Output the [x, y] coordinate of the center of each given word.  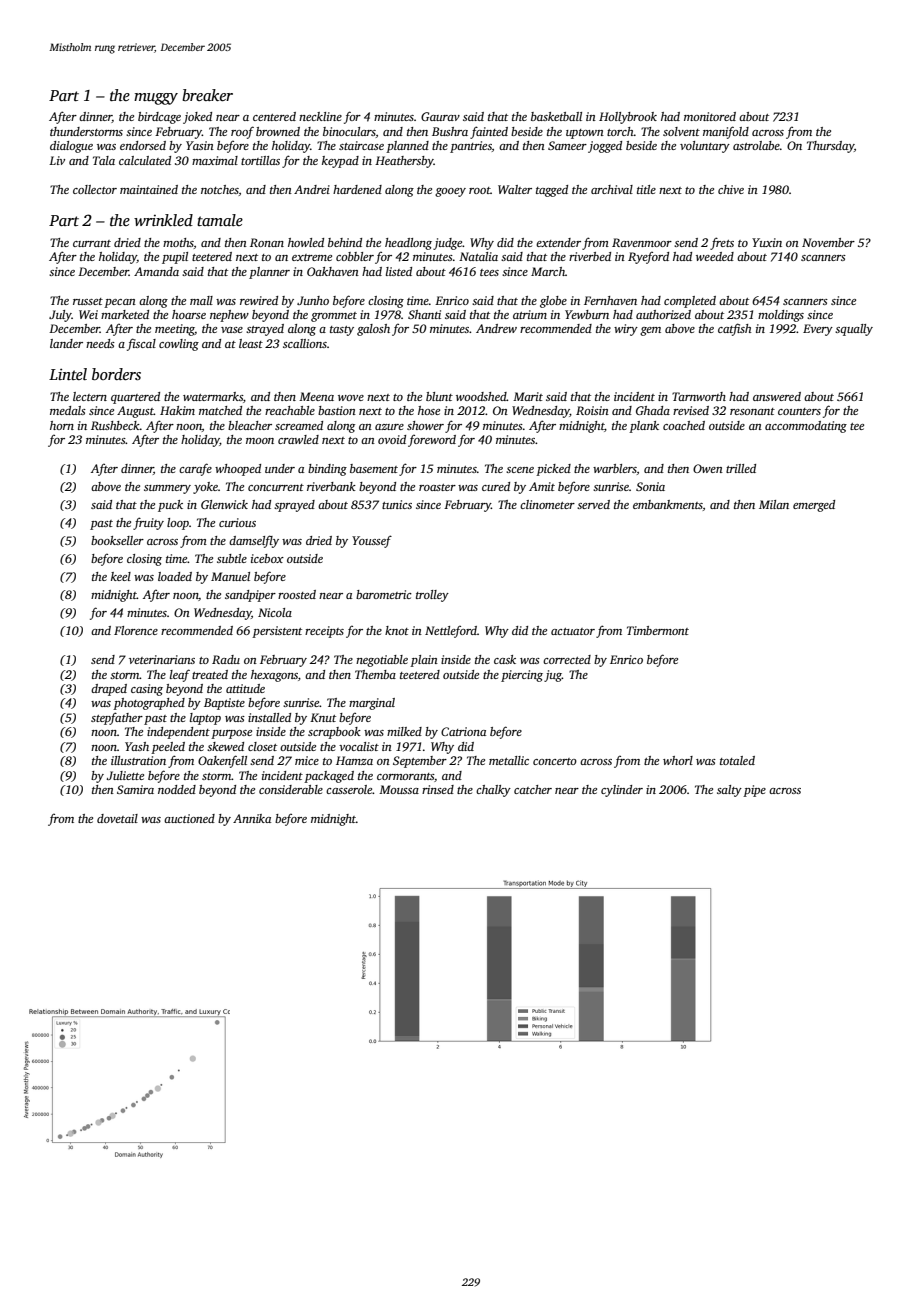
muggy [156, 99]
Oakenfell [222, 761]
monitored [710, 116]
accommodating [806, 427]
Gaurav [440, 116]
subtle [232, 558]
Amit [542, 486]
